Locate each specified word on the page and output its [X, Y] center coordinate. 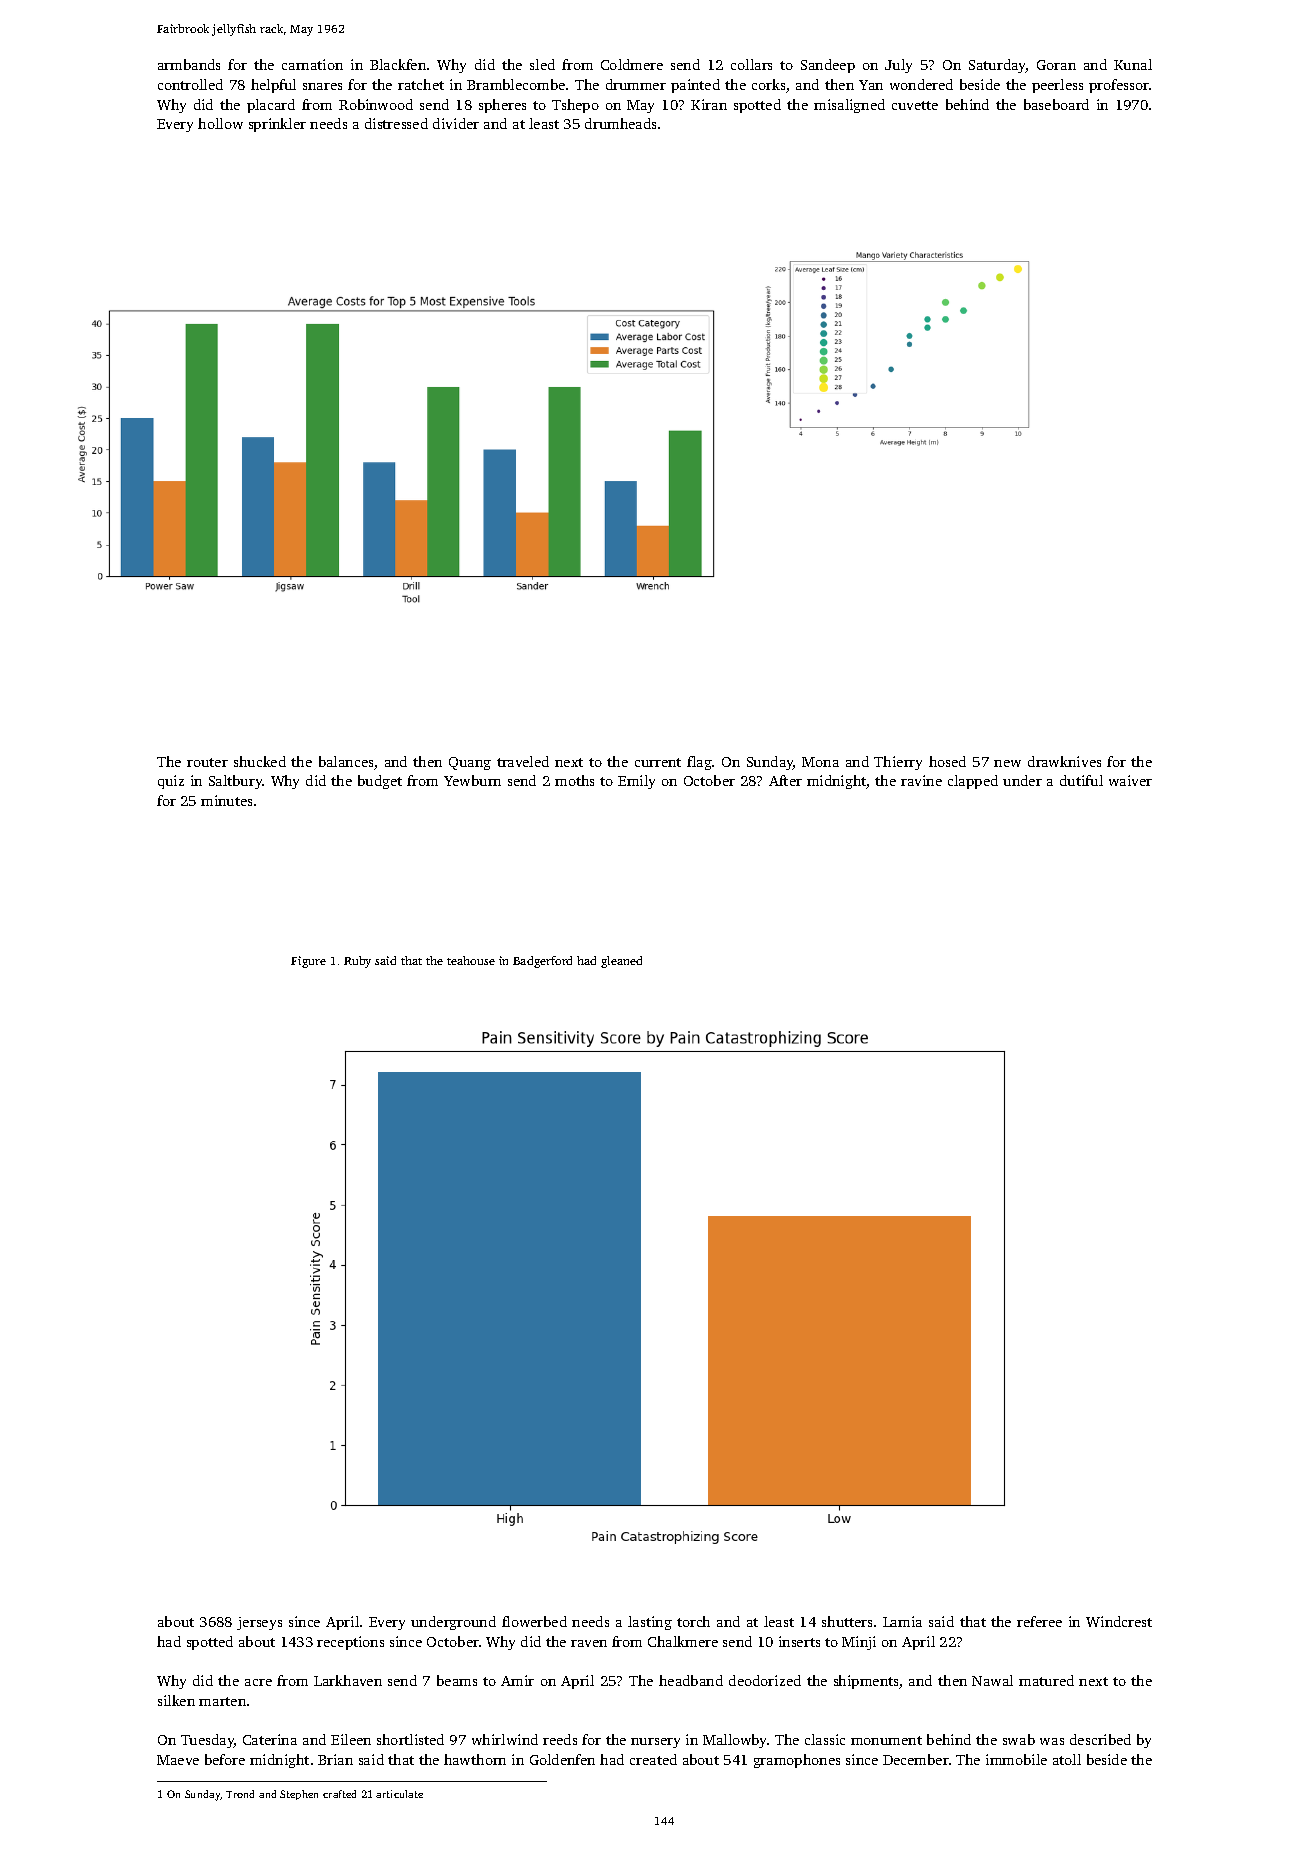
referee [1039, 1621]
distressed [396, 123]
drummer [636, 84]
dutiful [1081, 780]
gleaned [621, 962]
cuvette [915, 105]
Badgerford [542, 962]
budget [380, 782]
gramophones [797, 1761]
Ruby [357, 962]
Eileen [351, 1739]
